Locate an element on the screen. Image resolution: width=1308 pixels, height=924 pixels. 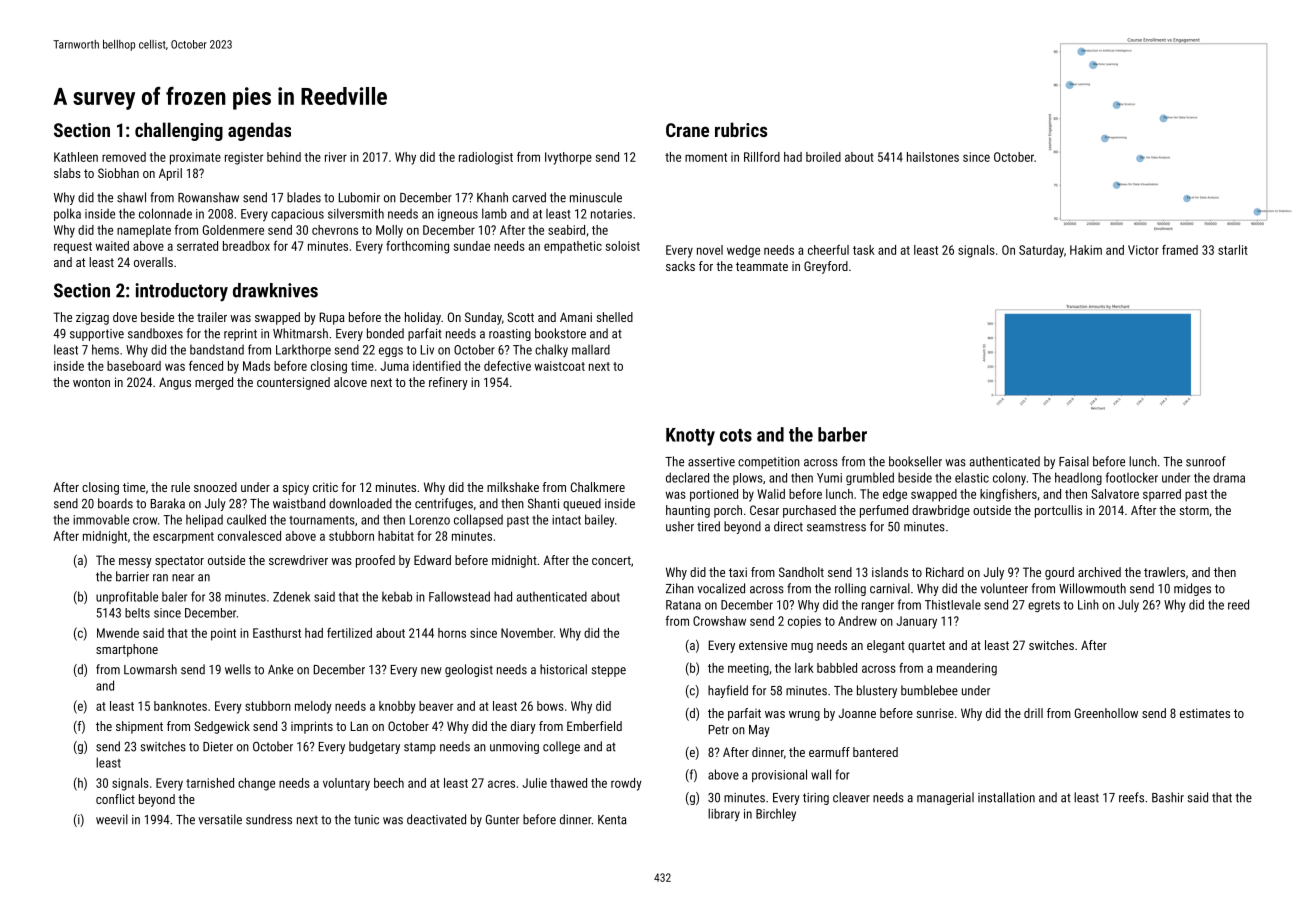
sacks is located at coordinates (680, 266).
